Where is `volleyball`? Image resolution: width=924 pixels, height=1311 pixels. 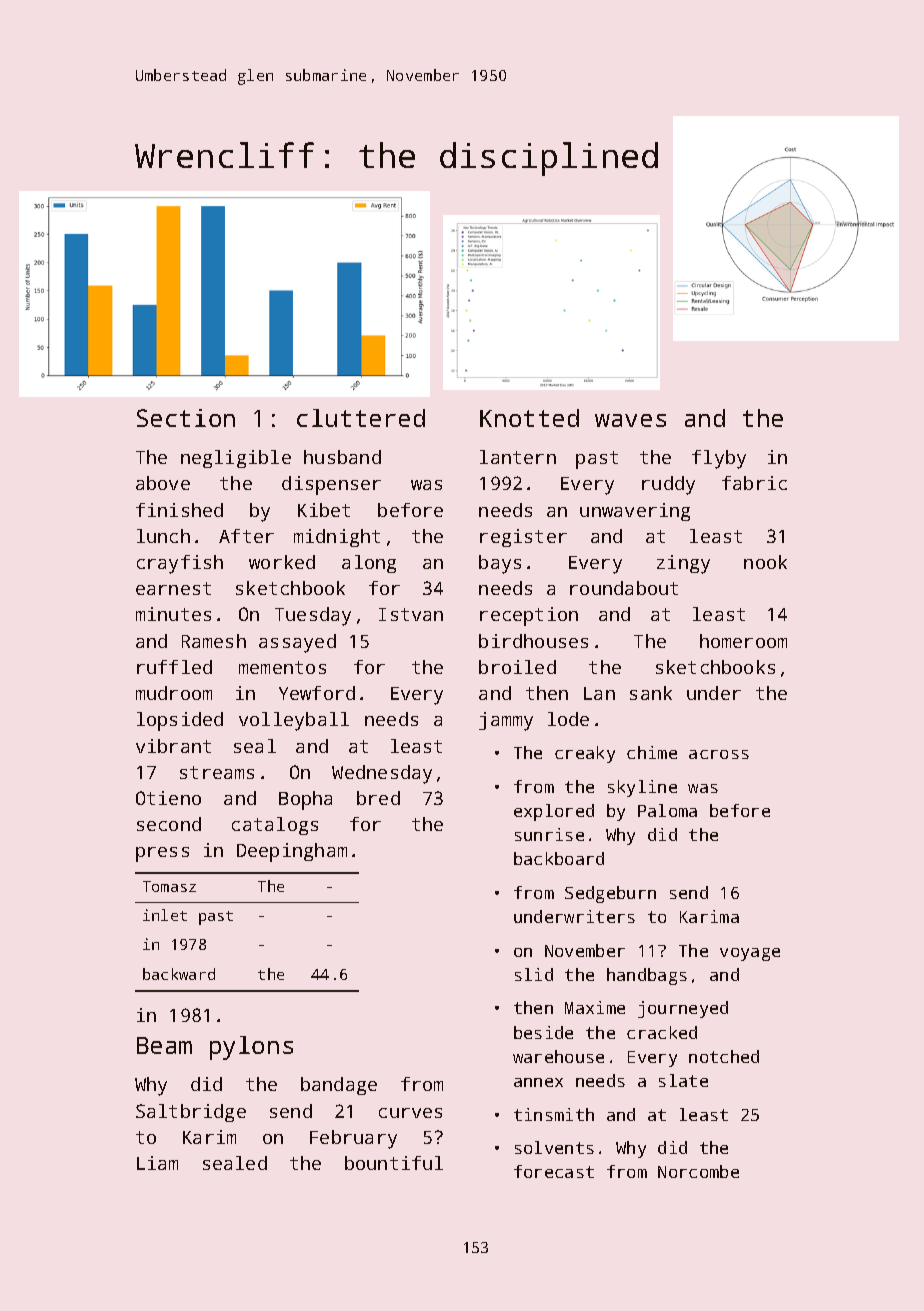
volleyball is located at coordinates (294, 721).
